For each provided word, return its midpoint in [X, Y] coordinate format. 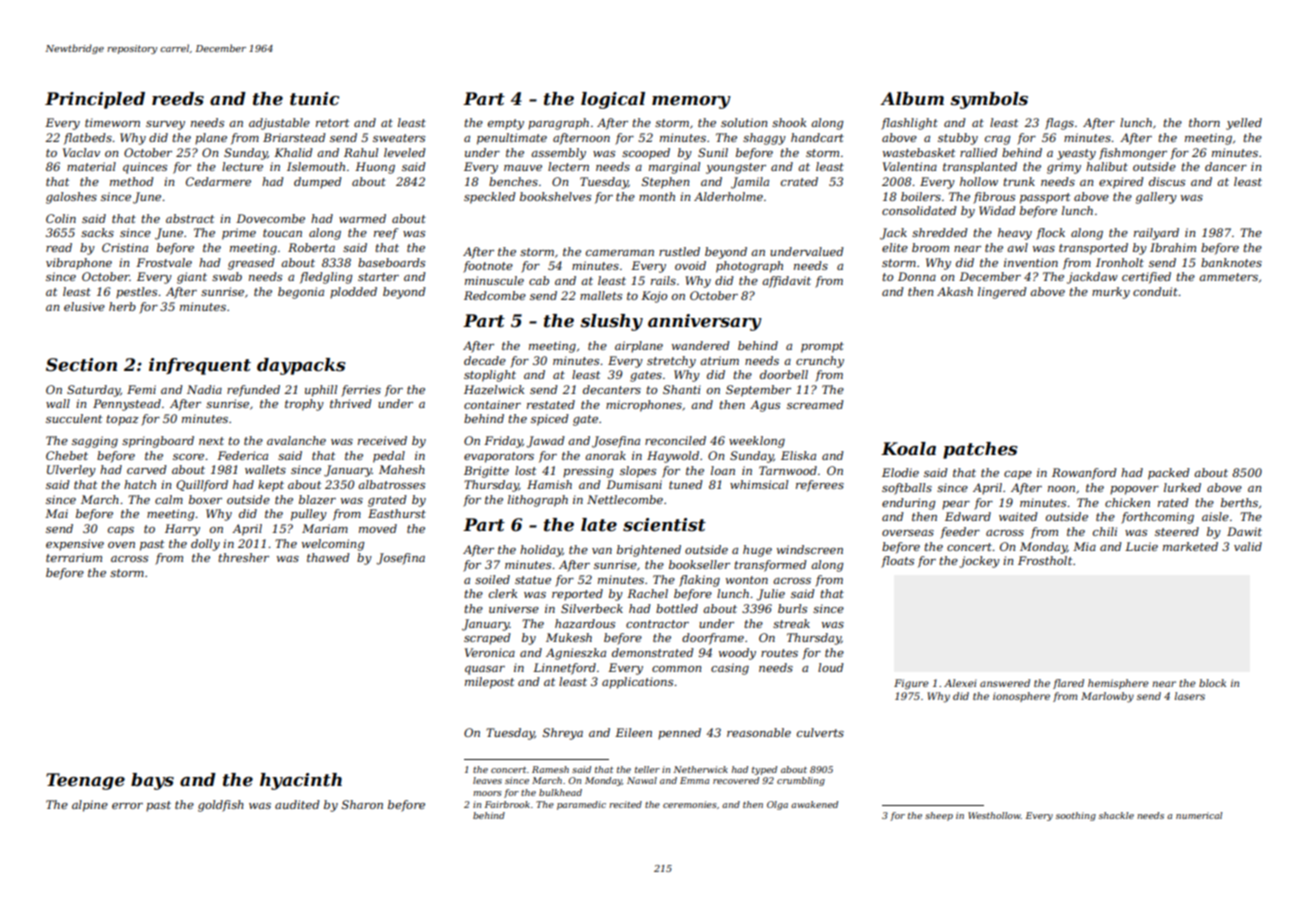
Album [912, 98]
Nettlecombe [625, 499]
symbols [989, 100]
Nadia [204, 389]
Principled [95, 100]
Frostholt [1045, 560]
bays [152, 781]
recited [625, 804]
